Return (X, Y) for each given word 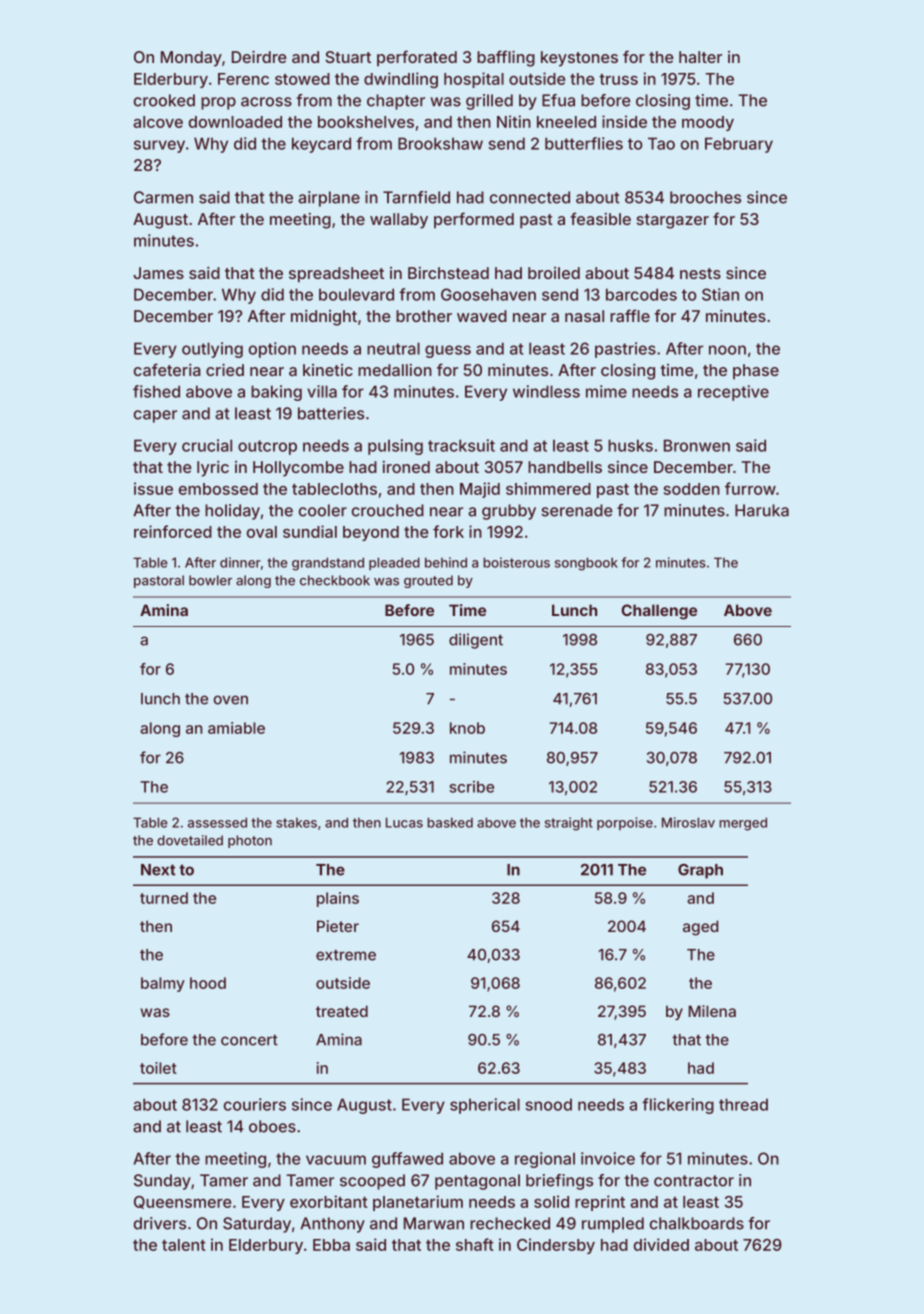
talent (184, 1245)
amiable (236, 728)
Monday (191, 59)
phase (756, 372)
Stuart (348, 57)
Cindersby (556, 1246)
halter (700, 57)
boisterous (516, 562)
